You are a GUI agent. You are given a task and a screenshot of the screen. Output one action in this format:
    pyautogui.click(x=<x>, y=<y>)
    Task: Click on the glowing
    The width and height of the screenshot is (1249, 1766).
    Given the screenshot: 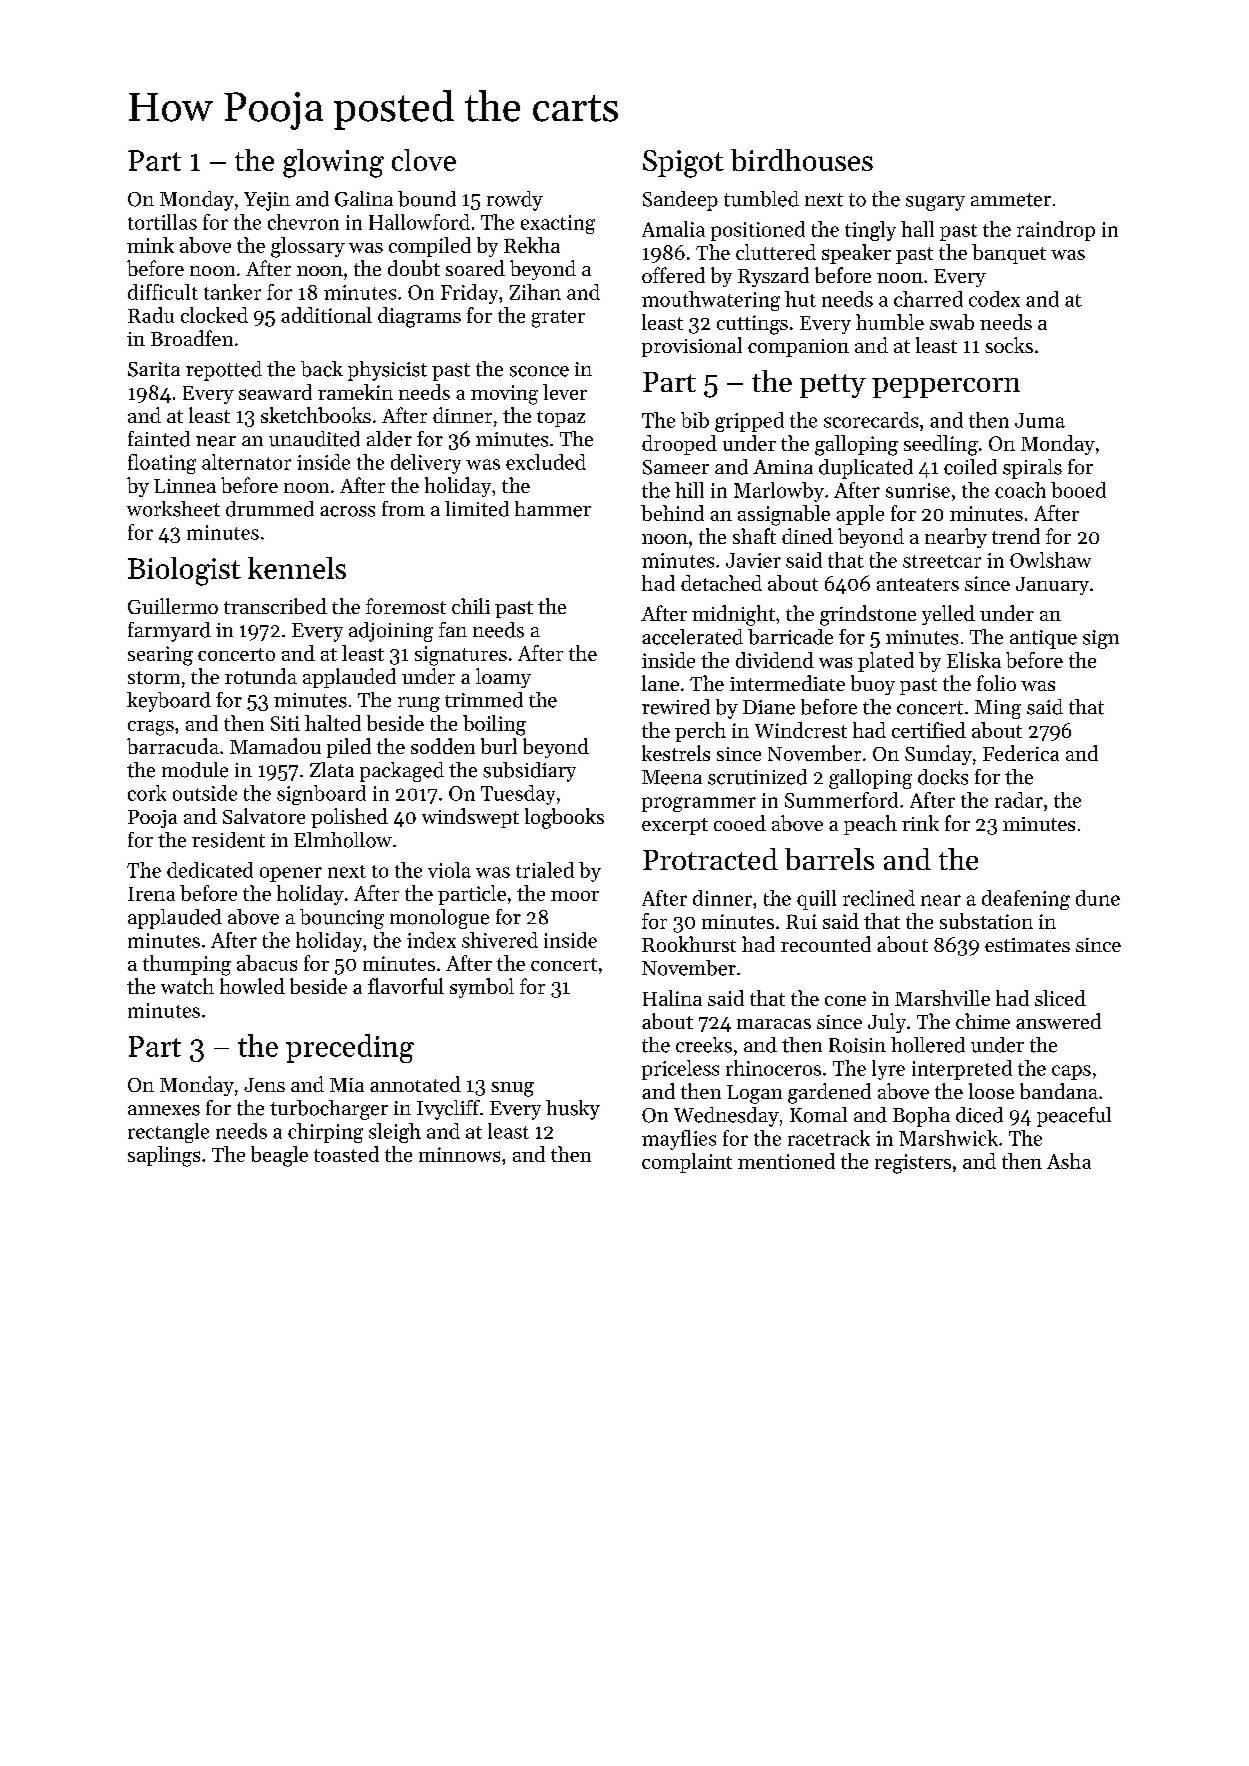 What is the action you would take?
    pyautogui.click(x=333, y=163)
